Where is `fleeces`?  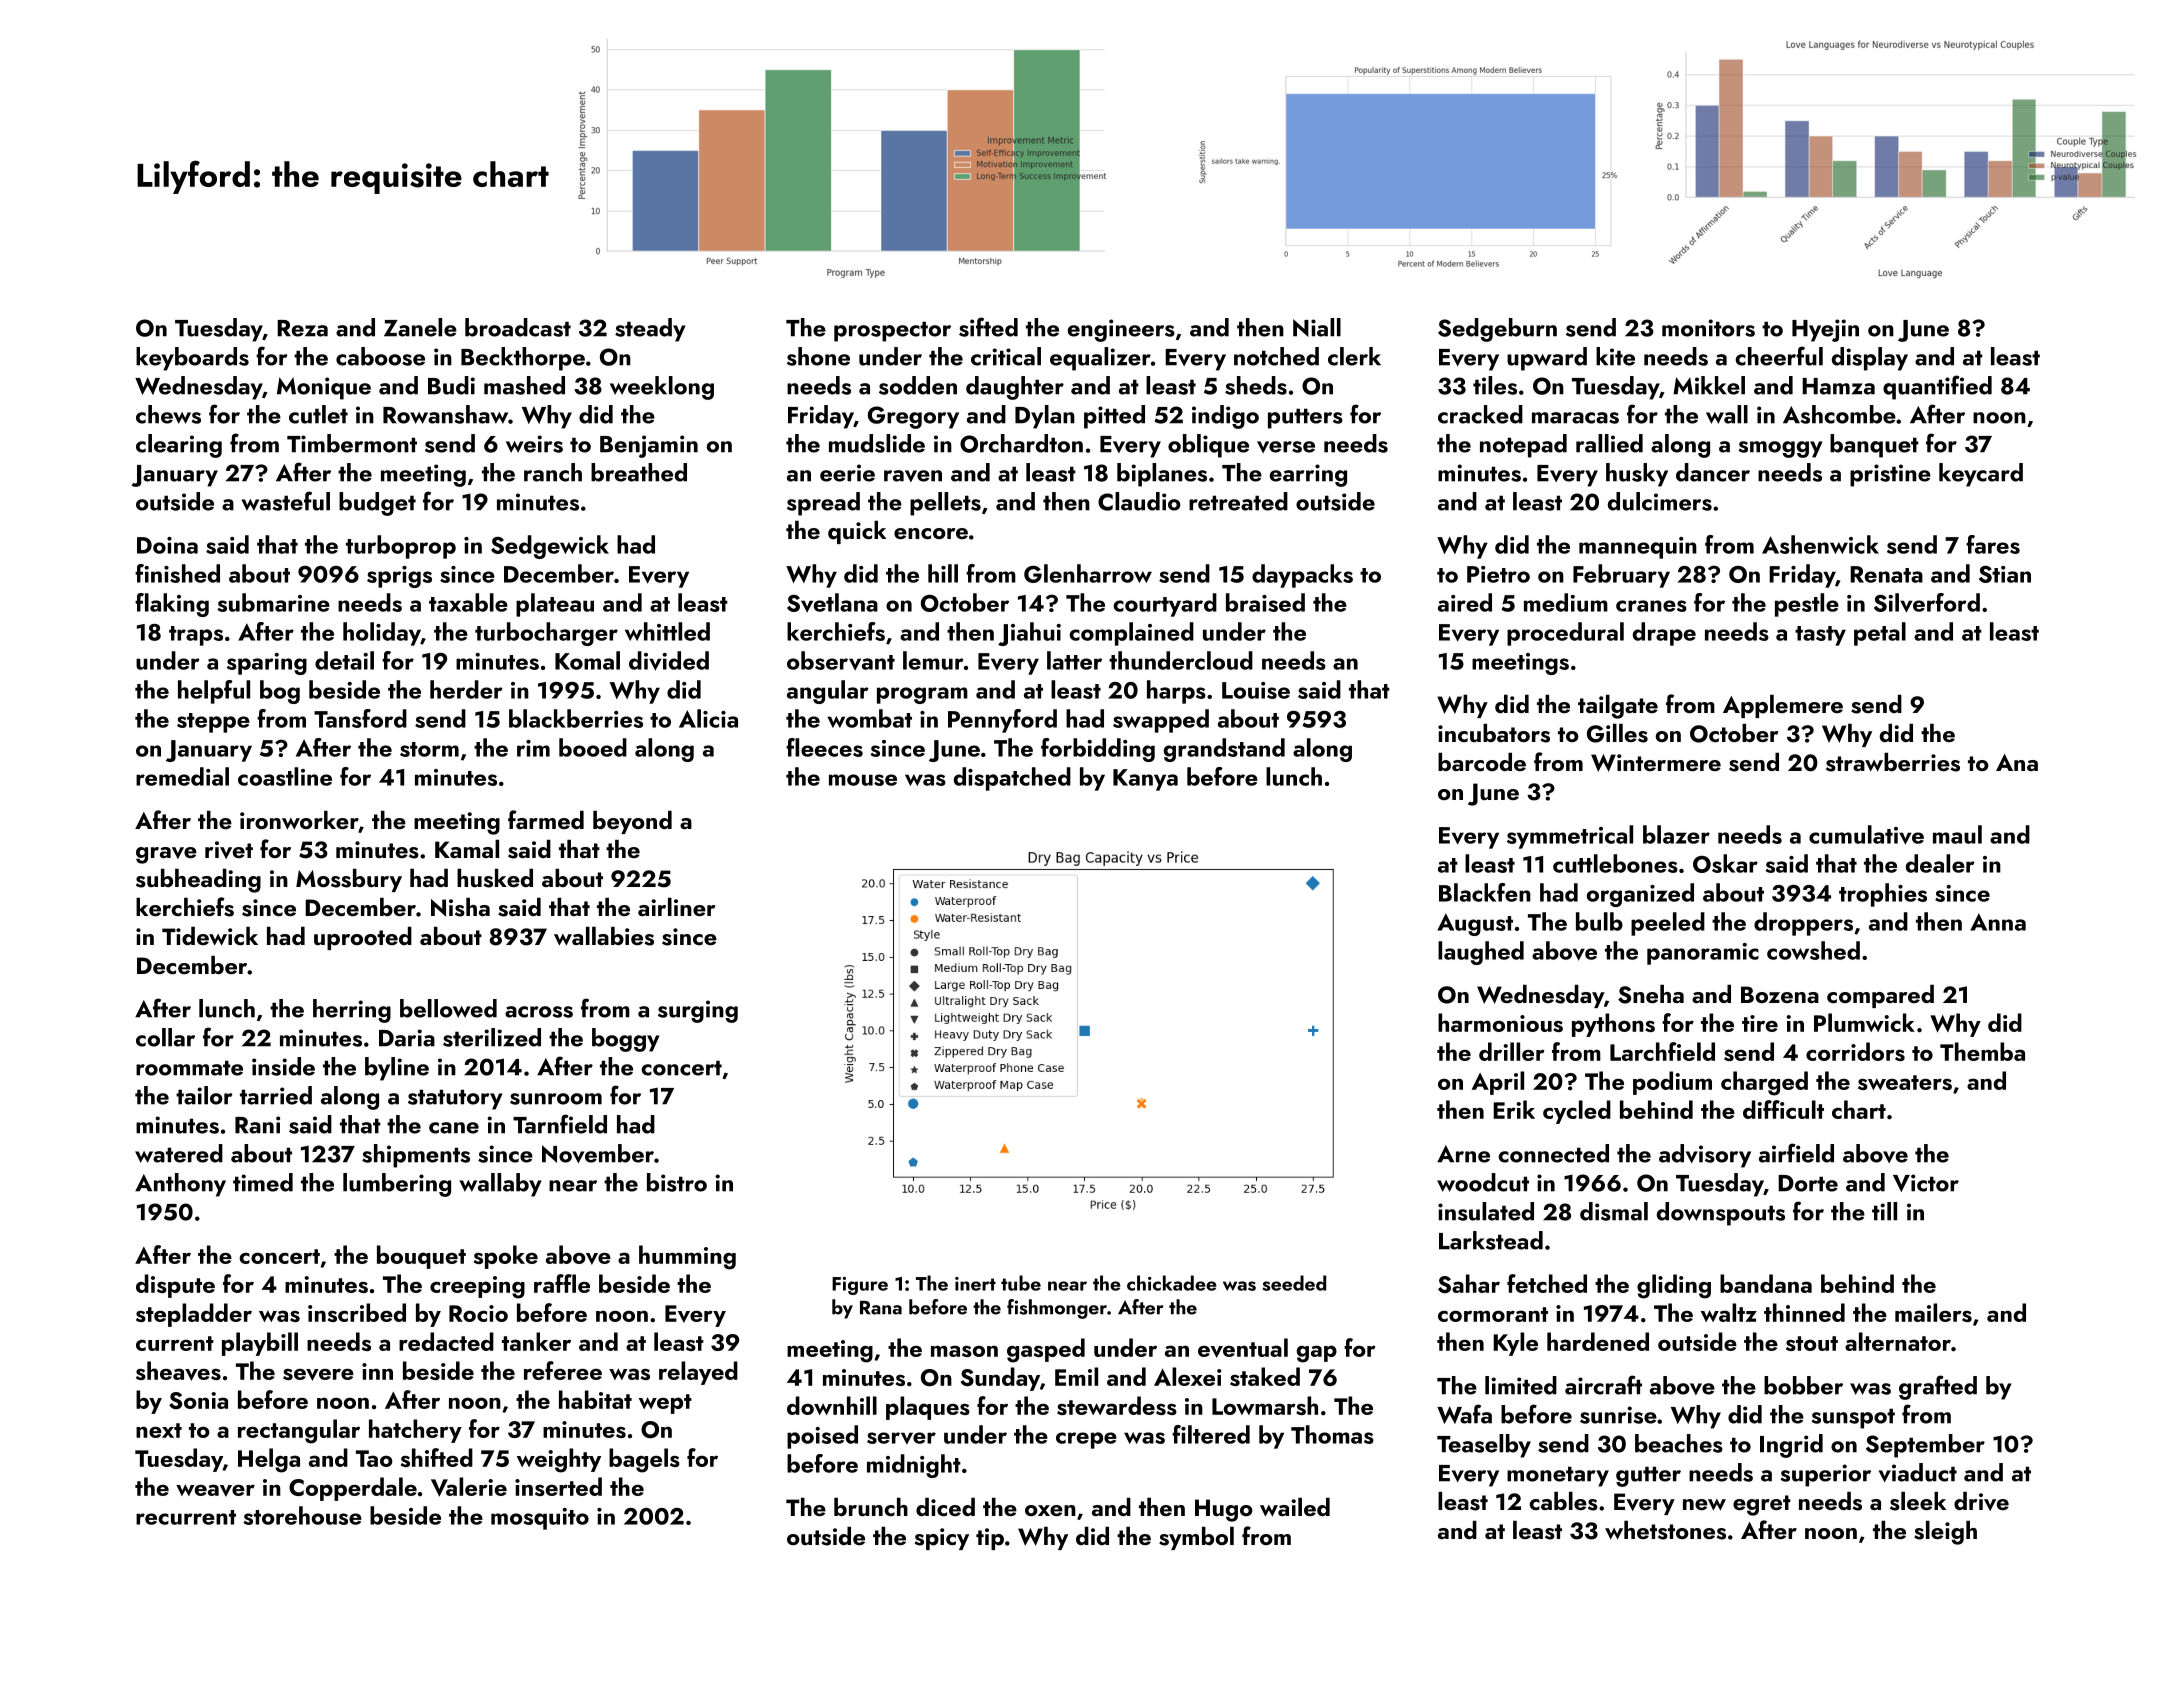
fleeces is located at coordinates (824, 747).
